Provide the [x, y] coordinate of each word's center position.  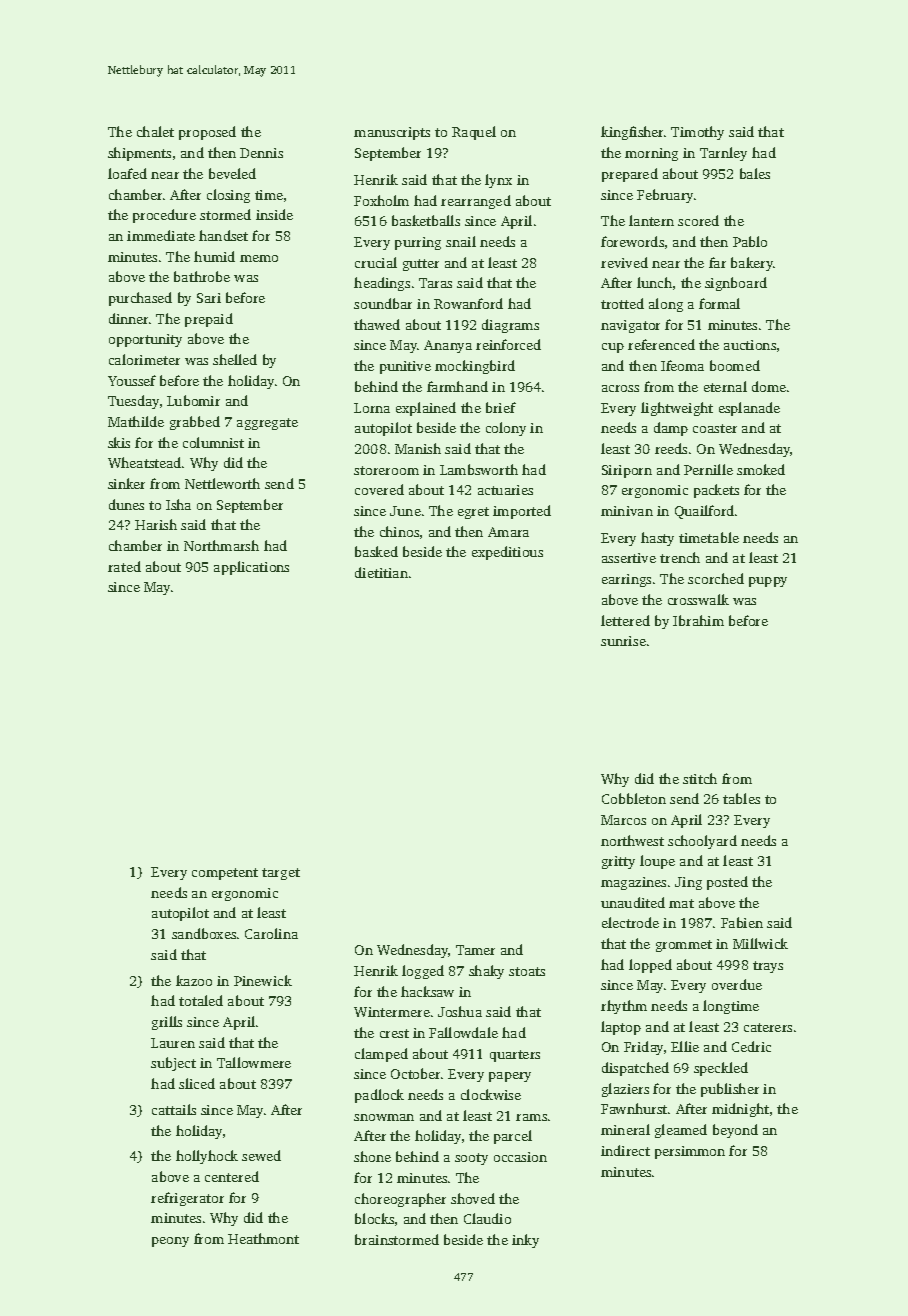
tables [741, 798]
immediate [161, 235]
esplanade [749, 409]
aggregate [267, 424]
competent [225, 874]
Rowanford [468, 303]
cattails [174, 1109]
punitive [405, 367]
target [281, 874]
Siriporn [627, 471]
